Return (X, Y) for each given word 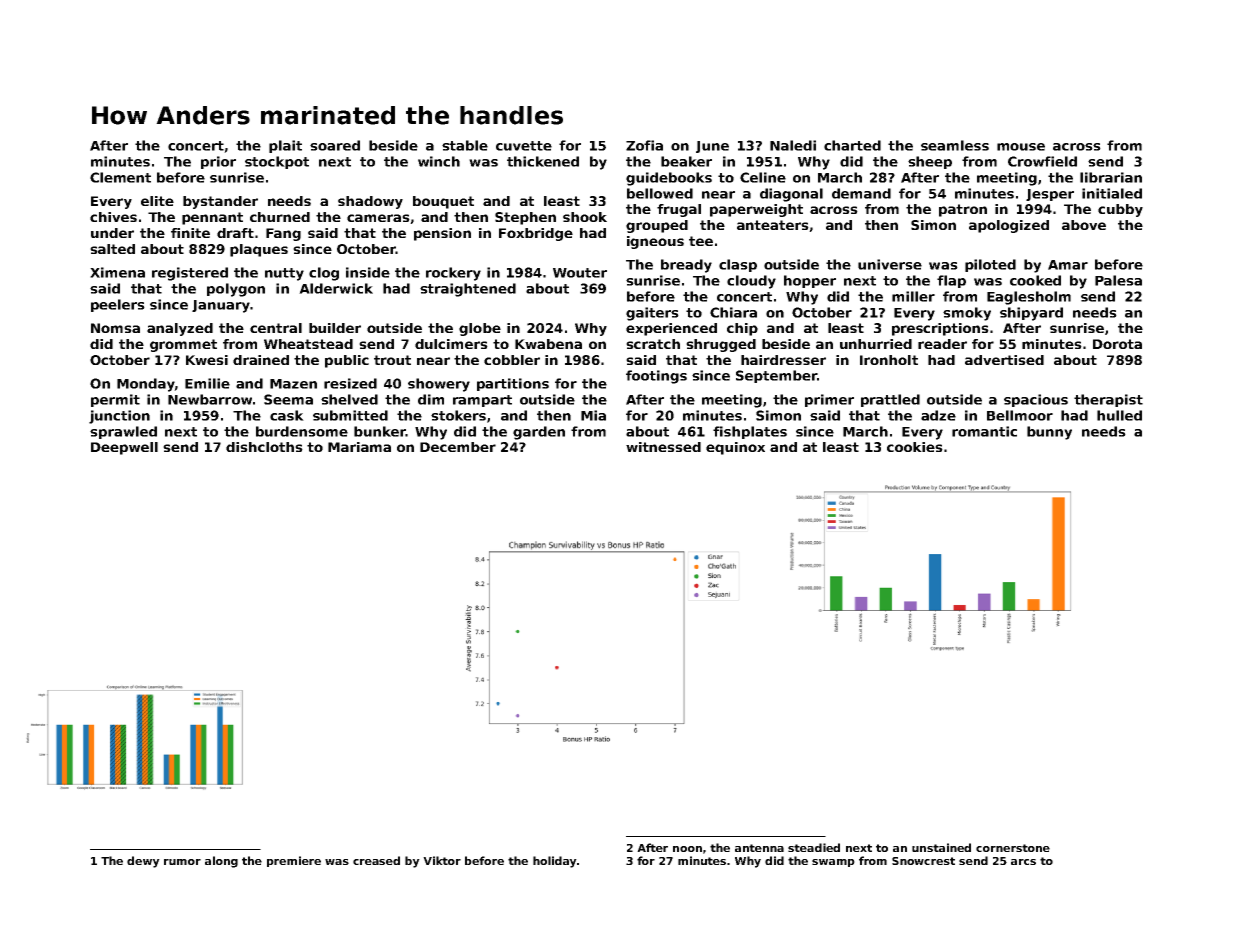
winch (439, 161)
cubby (1120, 210)
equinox (735, 448)
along (221, 862)
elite (157, 201)
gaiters (652, 314)
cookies (915, 447)
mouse (1021, 147)
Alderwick (336, 288)
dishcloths (264, 447)
